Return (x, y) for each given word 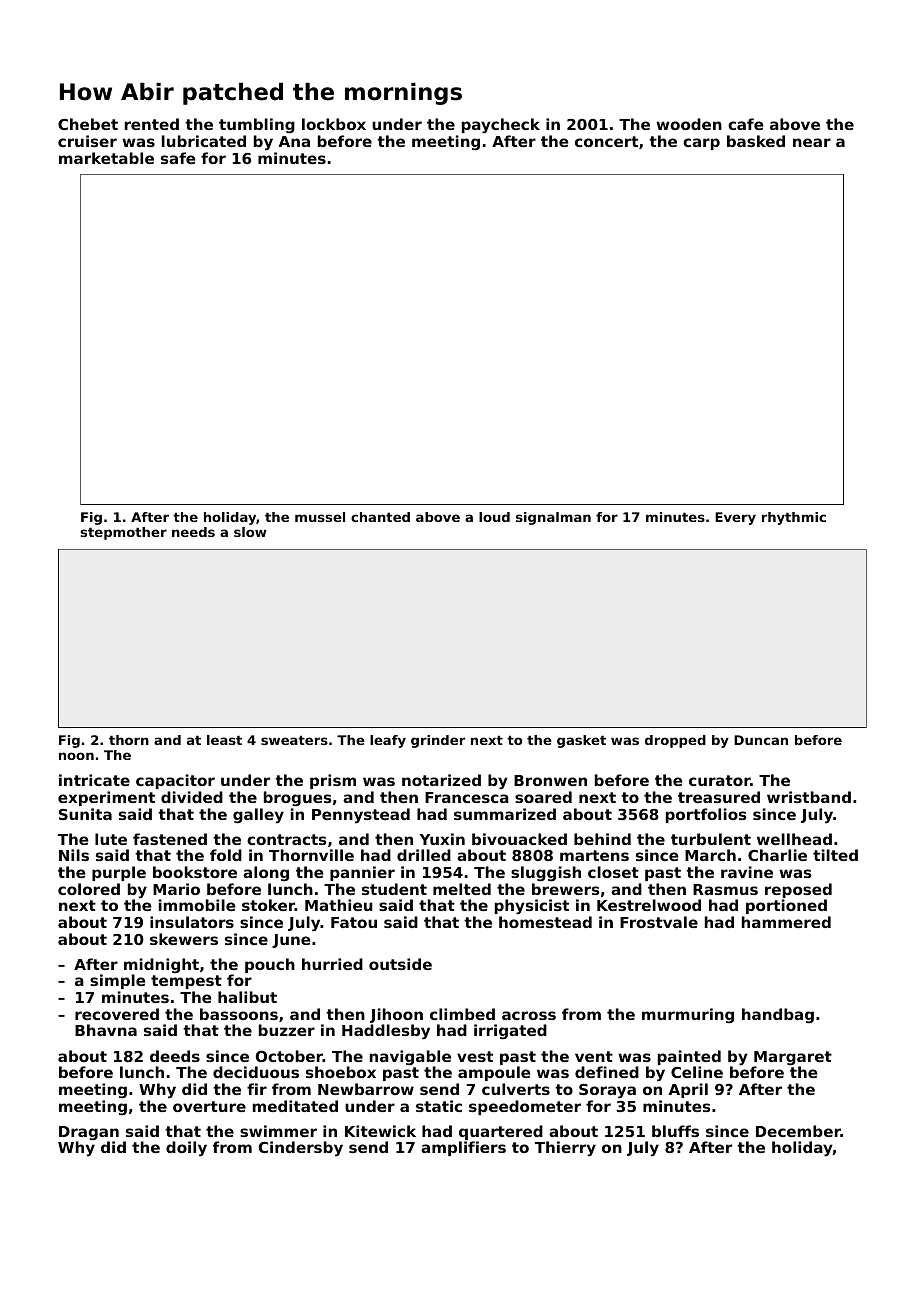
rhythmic (794, 518)
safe (178, 158)
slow (250, 532)
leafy (388, 741)
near (812, 142)
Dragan (89, 1133)
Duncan (761, 740)
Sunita (85, 814)
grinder (438, 741)
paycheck (501, 126)
